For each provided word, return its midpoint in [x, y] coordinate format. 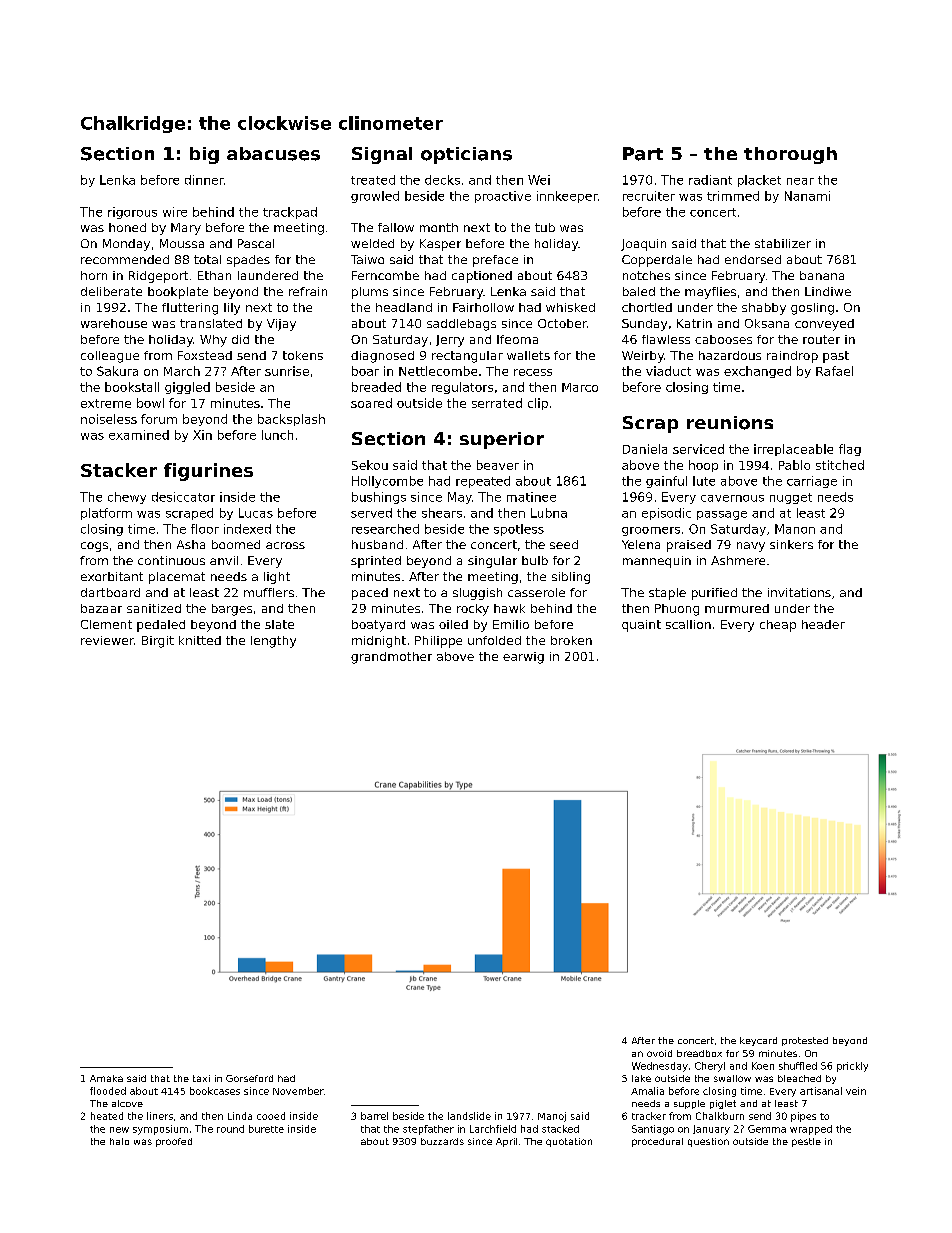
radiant [710, 180]
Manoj [552, 1117]
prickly [852, 1067]
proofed [174, 1142]
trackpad [290, 213]
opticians [466, 155]
